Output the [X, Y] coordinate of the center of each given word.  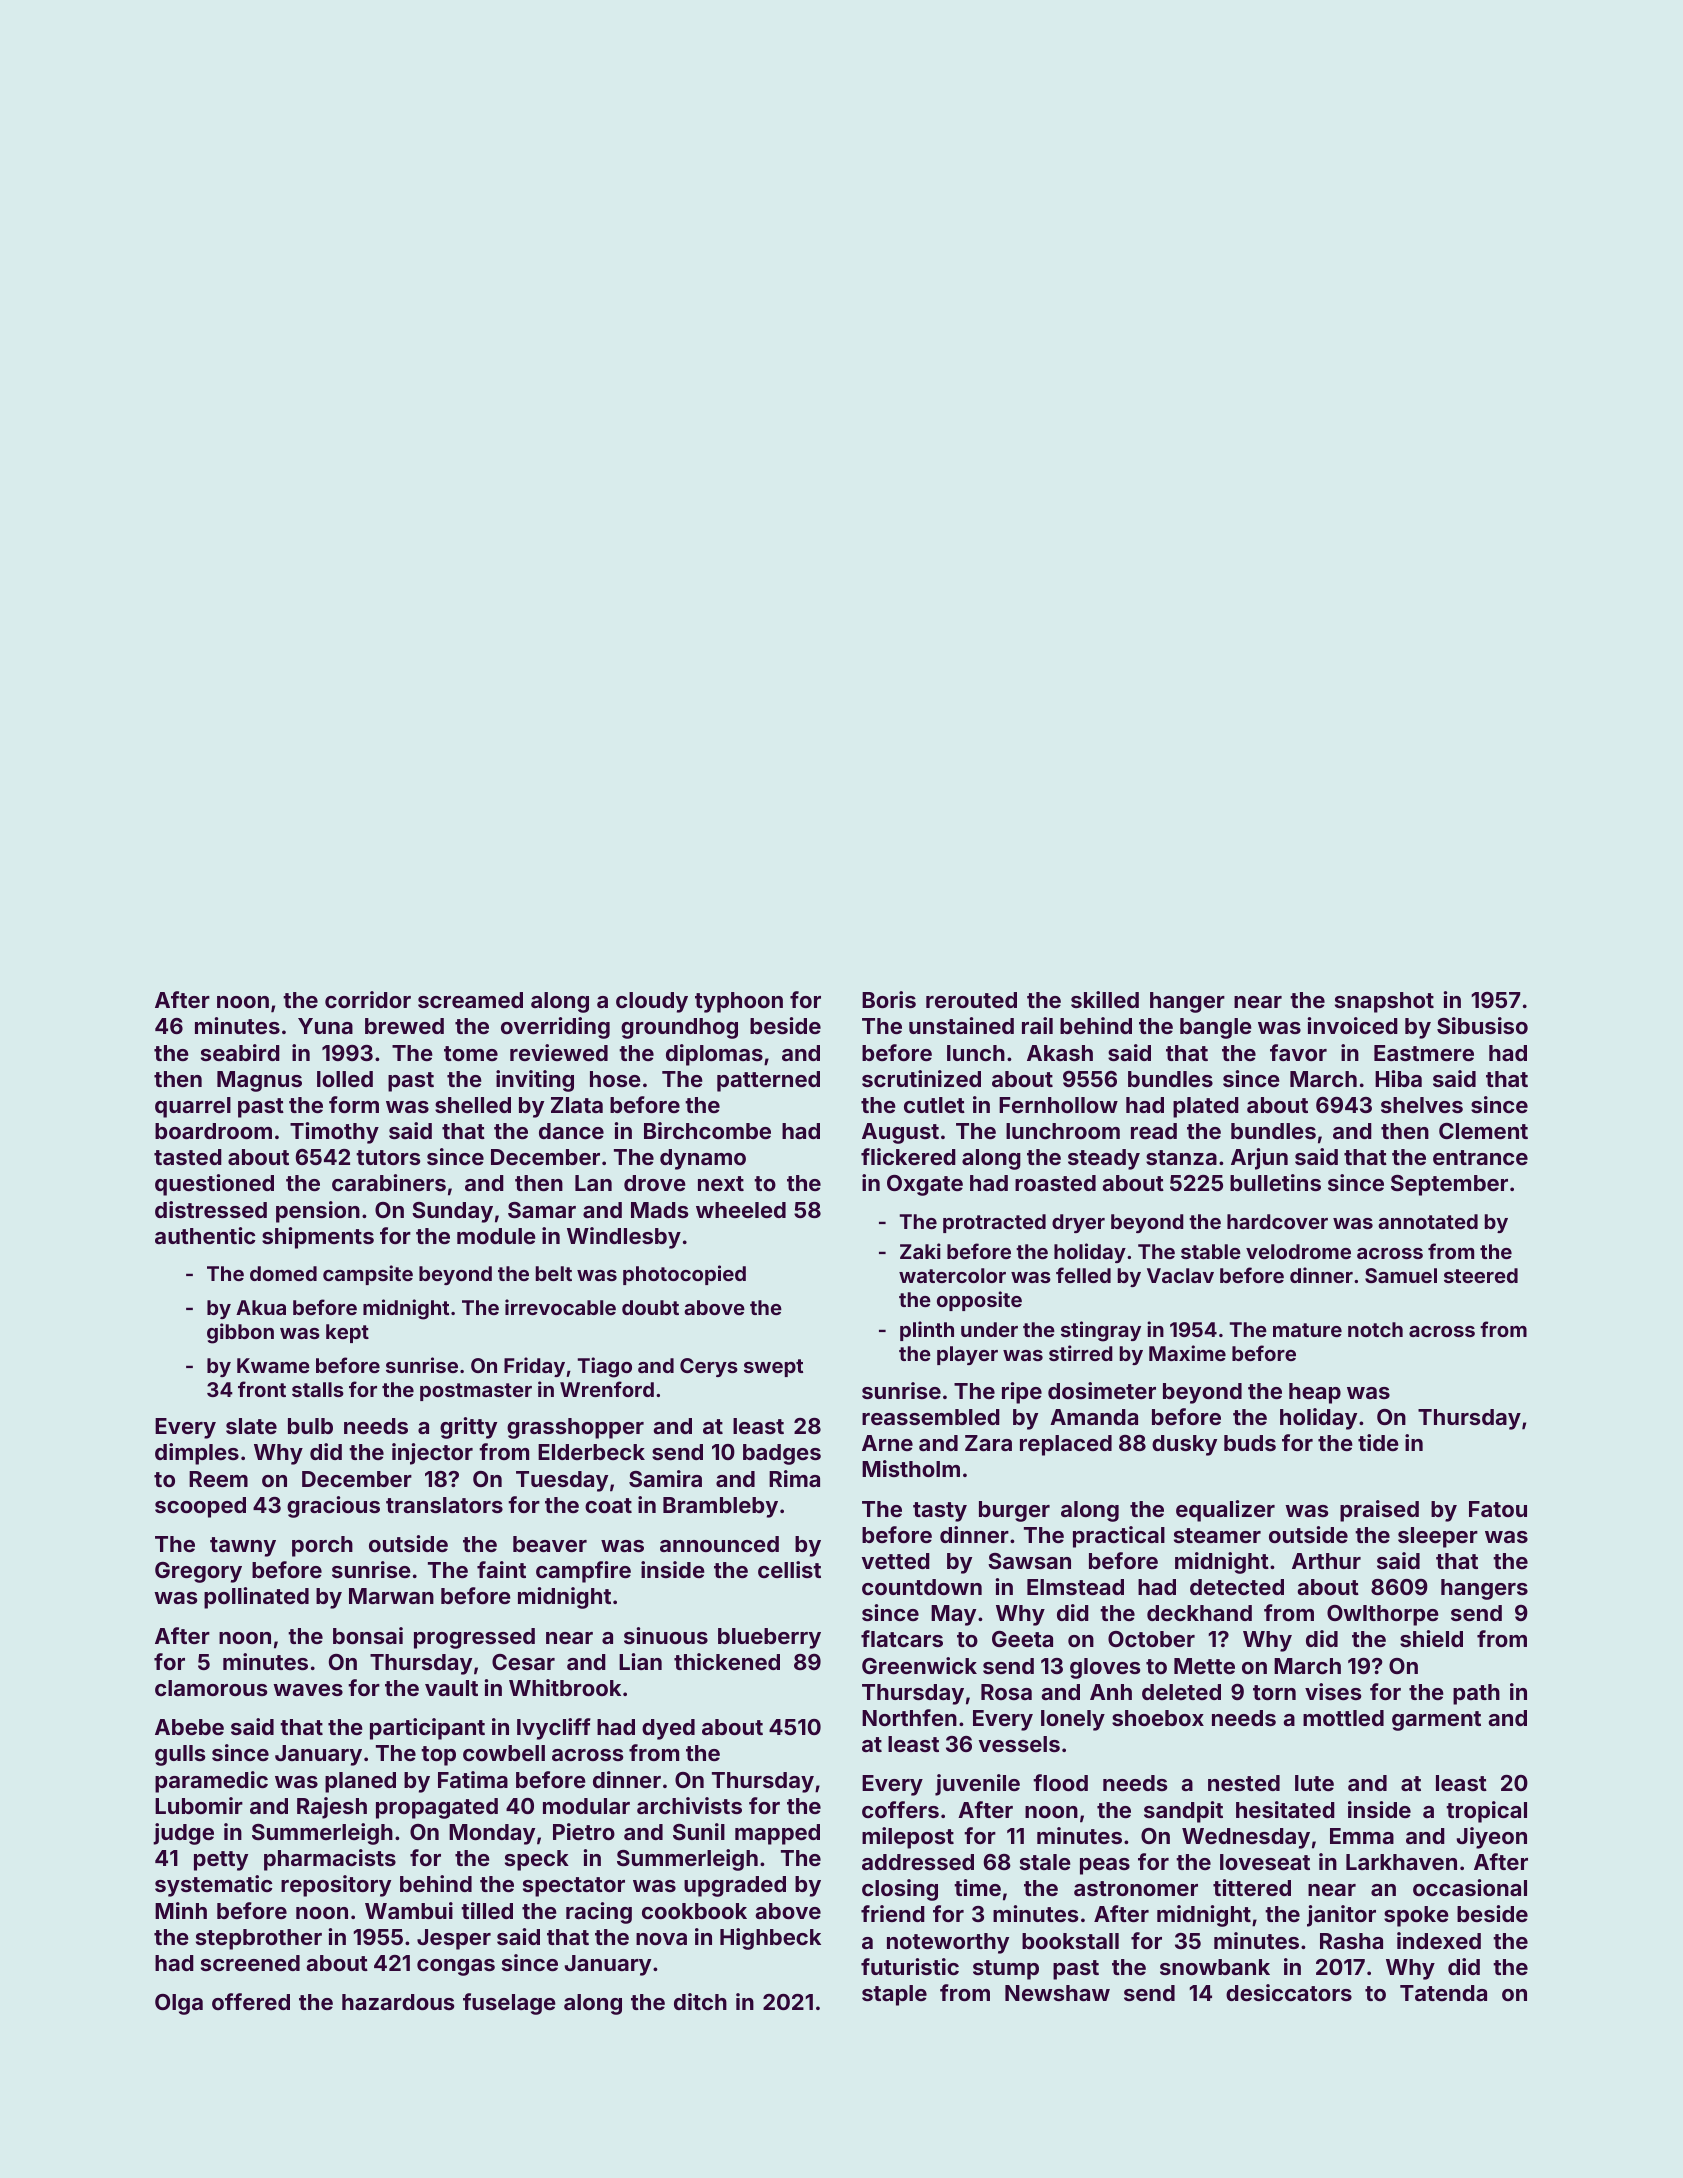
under [989, 1329]
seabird [240, 1052]
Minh [181, 1910]
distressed [211, 1209]
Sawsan [1029, 1561]
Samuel [1401, 1275]
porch [322, 1546]
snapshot [1384, 1002]
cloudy [652, 1002]
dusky [1184, 1445]
